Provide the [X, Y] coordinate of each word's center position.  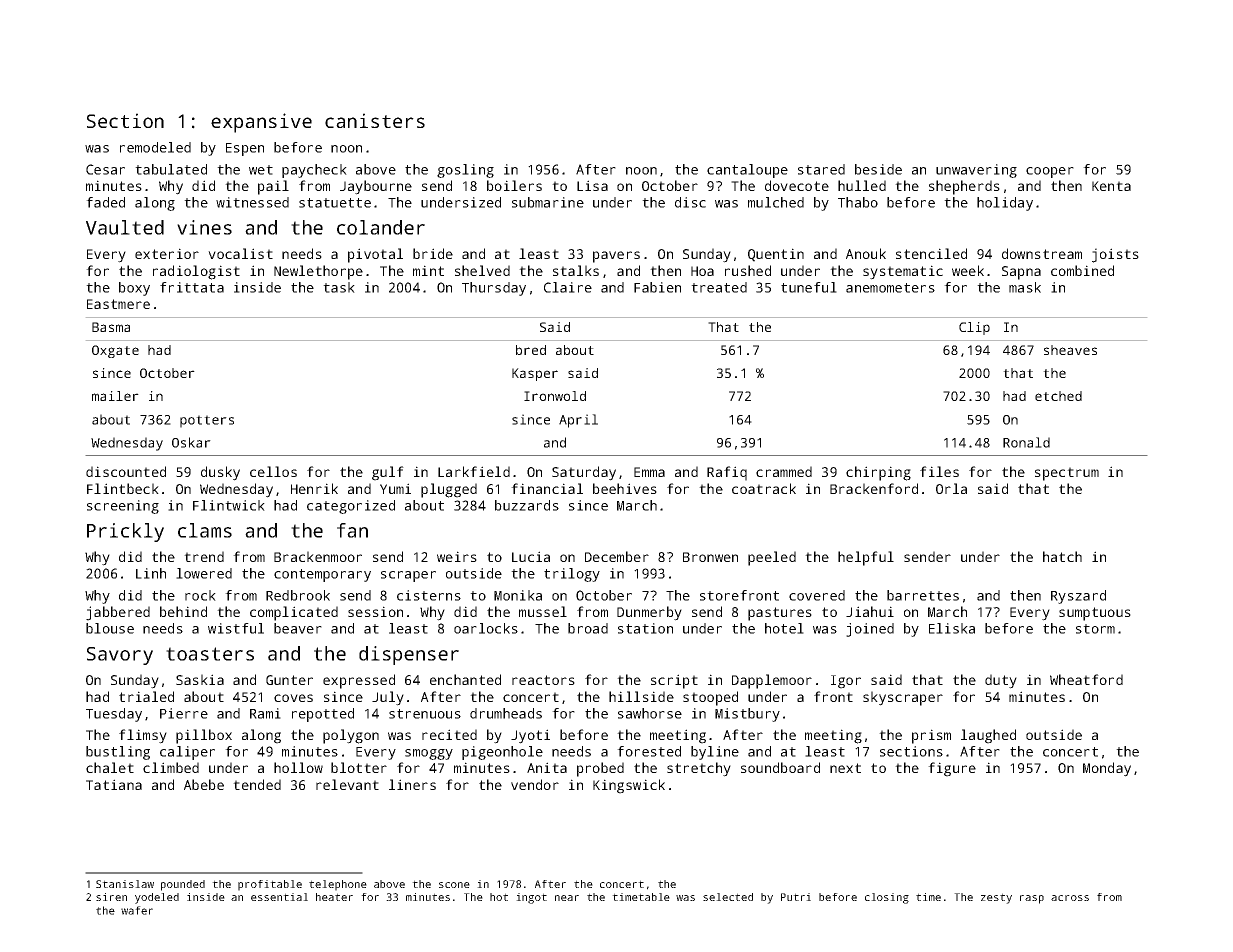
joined [870, 630]
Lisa [592, 185]
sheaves [1070, 350]
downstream [1042, 253]
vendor [535, 784]
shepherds [964, 187]
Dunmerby [649, 613]
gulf [388, 473]
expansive [261, 123]
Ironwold [555, 396]
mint [428, 270]
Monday [1107, 769]
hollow [298, 767]
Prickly [125, 532]
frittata [192, 287]
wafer [137, 910]
